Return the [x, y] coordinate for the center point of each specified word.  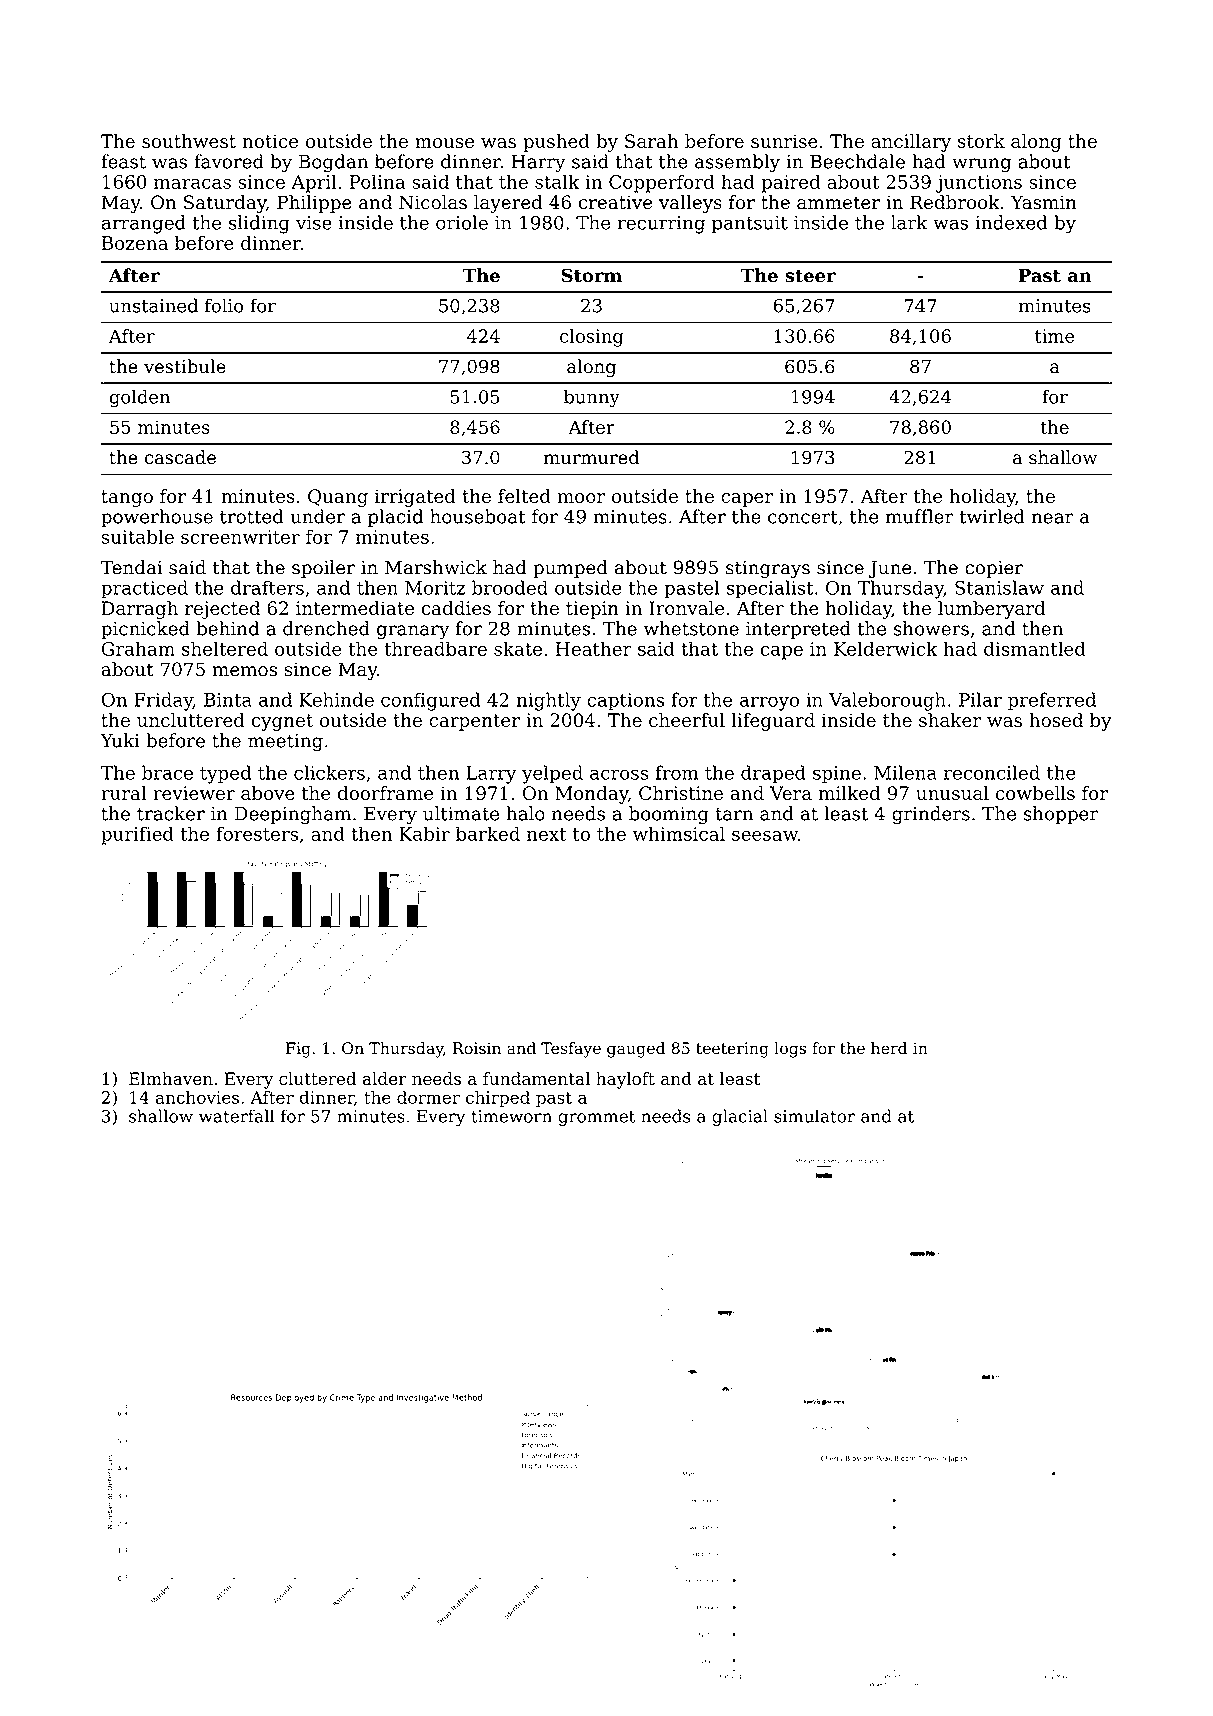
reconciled [992, 772]
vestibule [185, 366]
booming [669, 815]
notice [270, 141]
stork [981, 141]
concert [803, 517]
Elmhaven [171, 1078]
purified [137, 835]
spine [837, 775]
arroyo [769, 703]
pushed [556, 143]
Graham [138, 648]
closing [592, 338]
